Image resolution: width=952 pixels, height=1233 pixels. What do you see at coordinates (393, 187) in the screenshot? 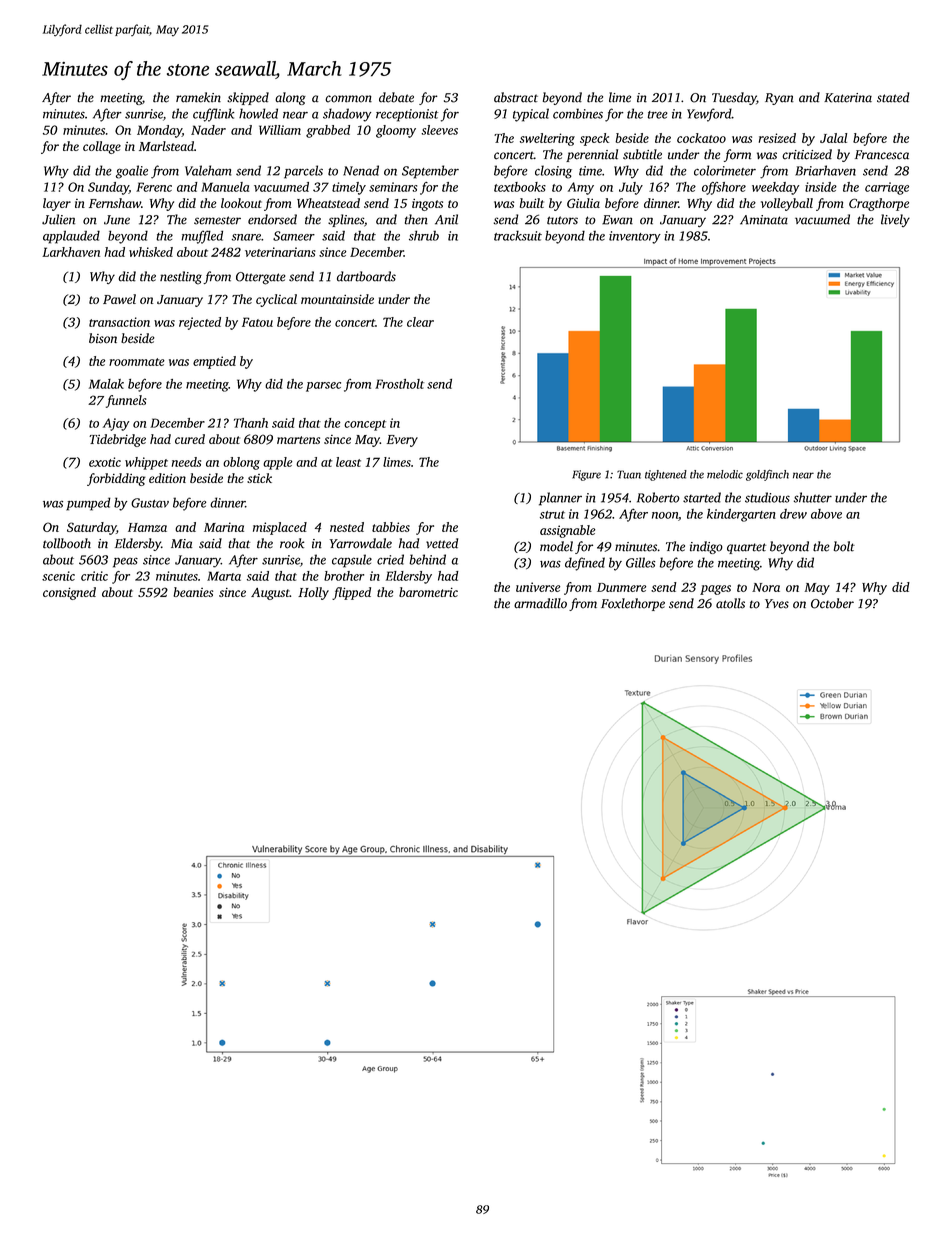
I see `seminars` at bounding box center [393, 187].
